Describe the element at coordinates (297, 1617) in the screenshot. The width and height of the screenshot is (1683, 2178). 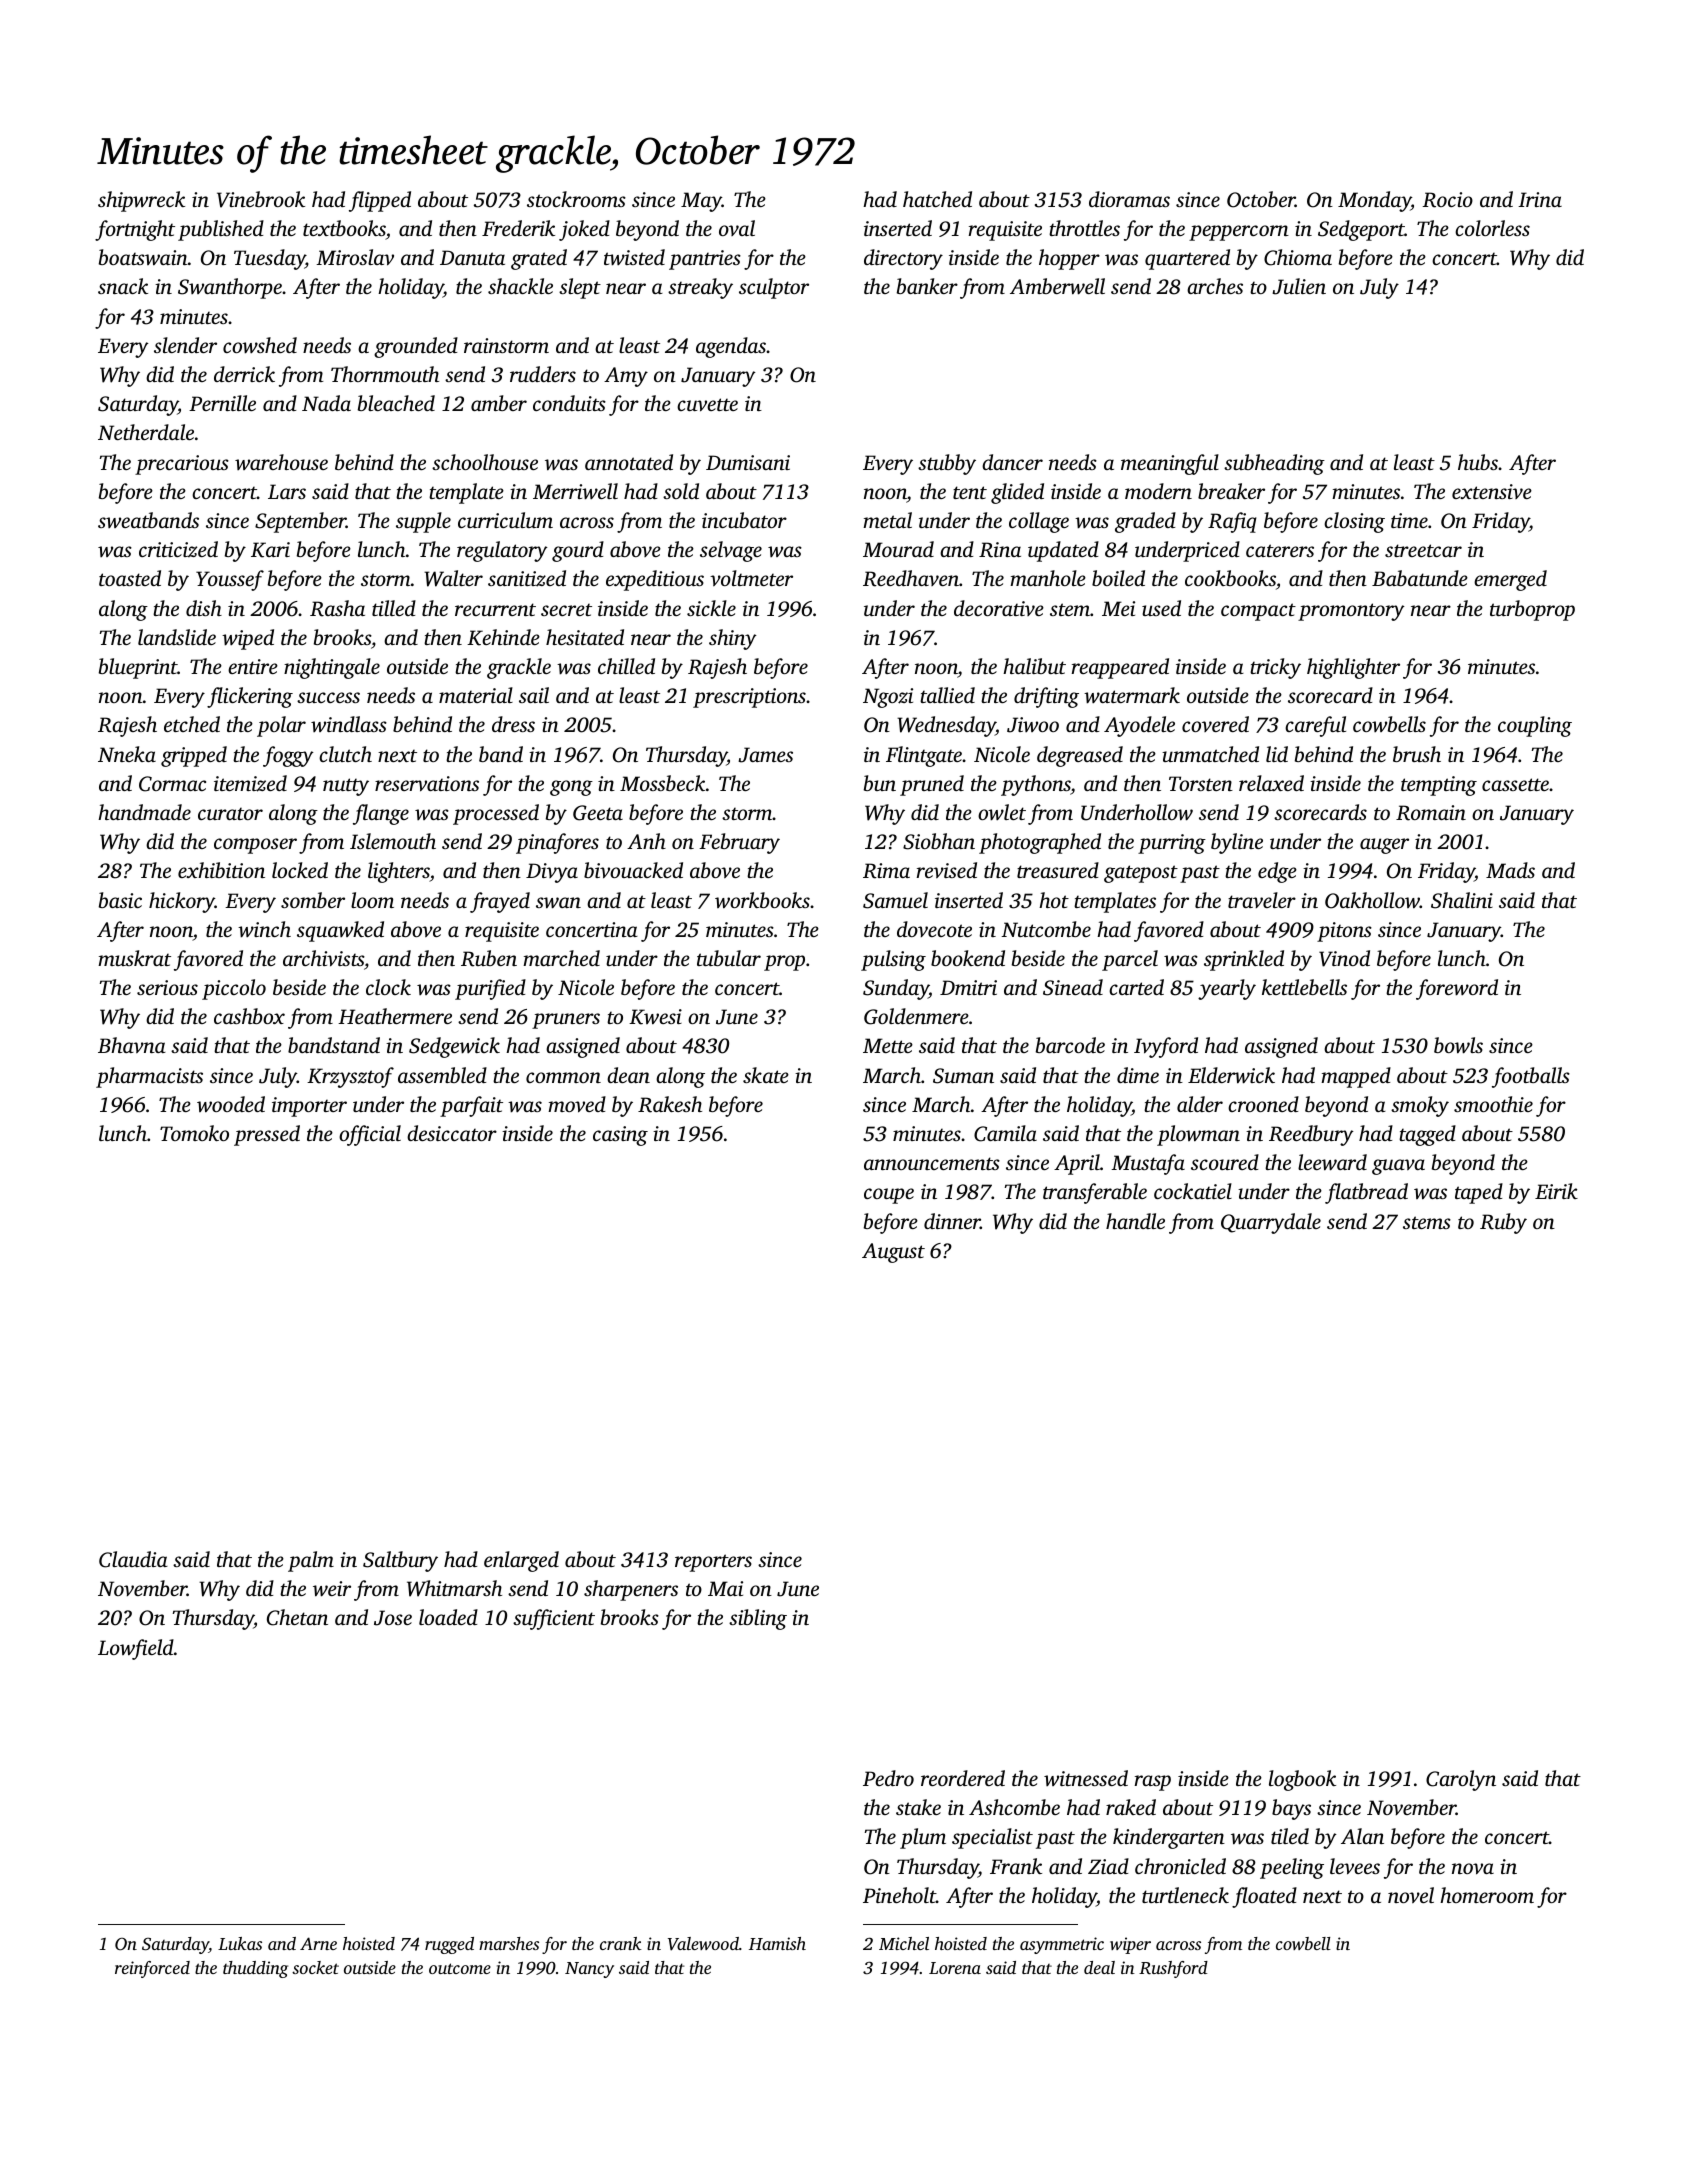
I see `Chetan` at that location.
